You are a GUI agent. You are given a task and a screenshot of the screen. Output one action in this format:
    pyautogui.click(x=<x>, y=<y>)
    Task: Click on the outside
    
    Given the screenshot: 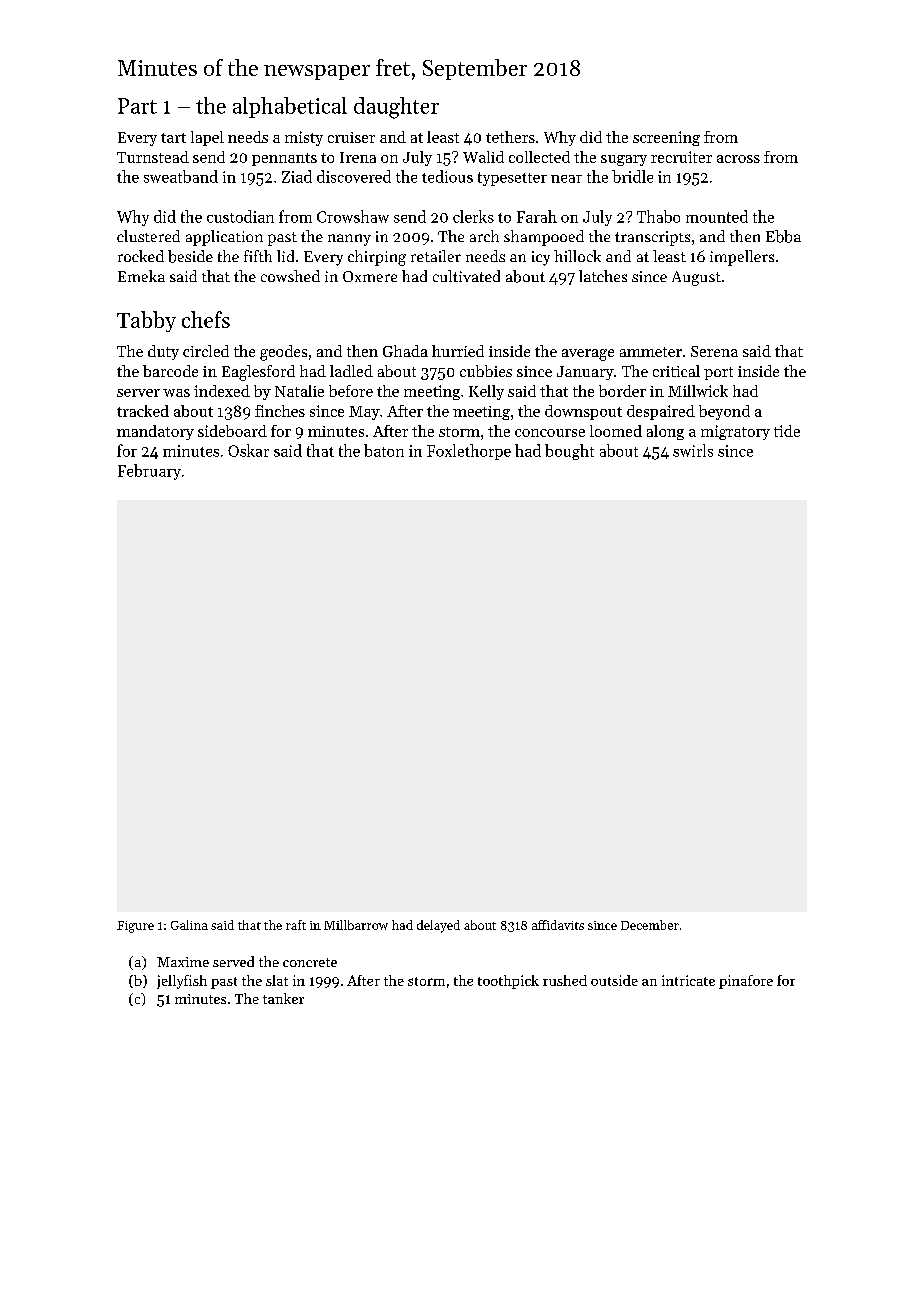 What is the action you would take?
    pyautogui.click(x=614, y=980)
